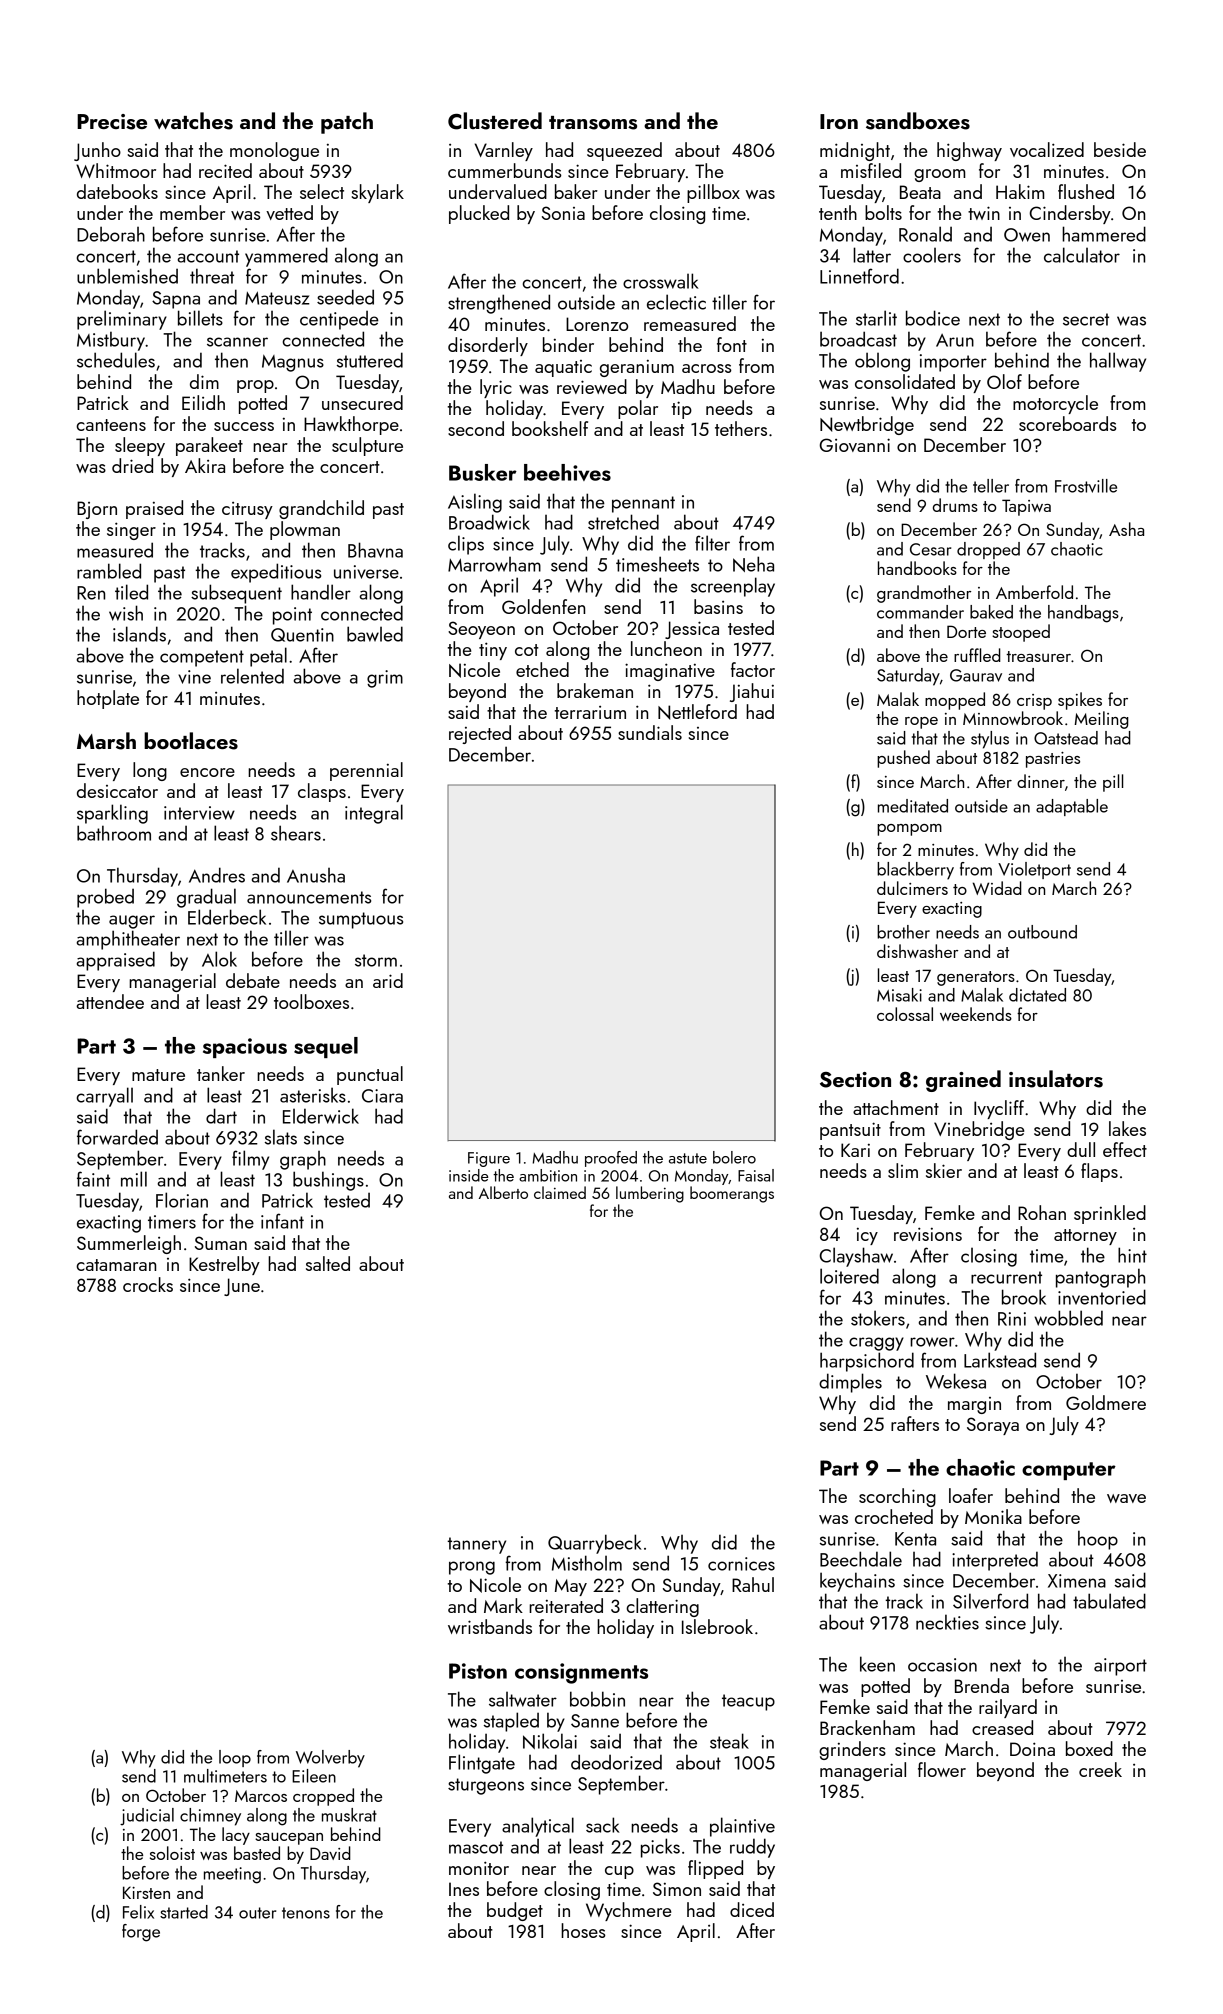 This screenshot has width=1223, height=2014. What do you see at coordinates (1086, 319) in the screenshot?
I see `secret` at bounding box center [1086, 319].
